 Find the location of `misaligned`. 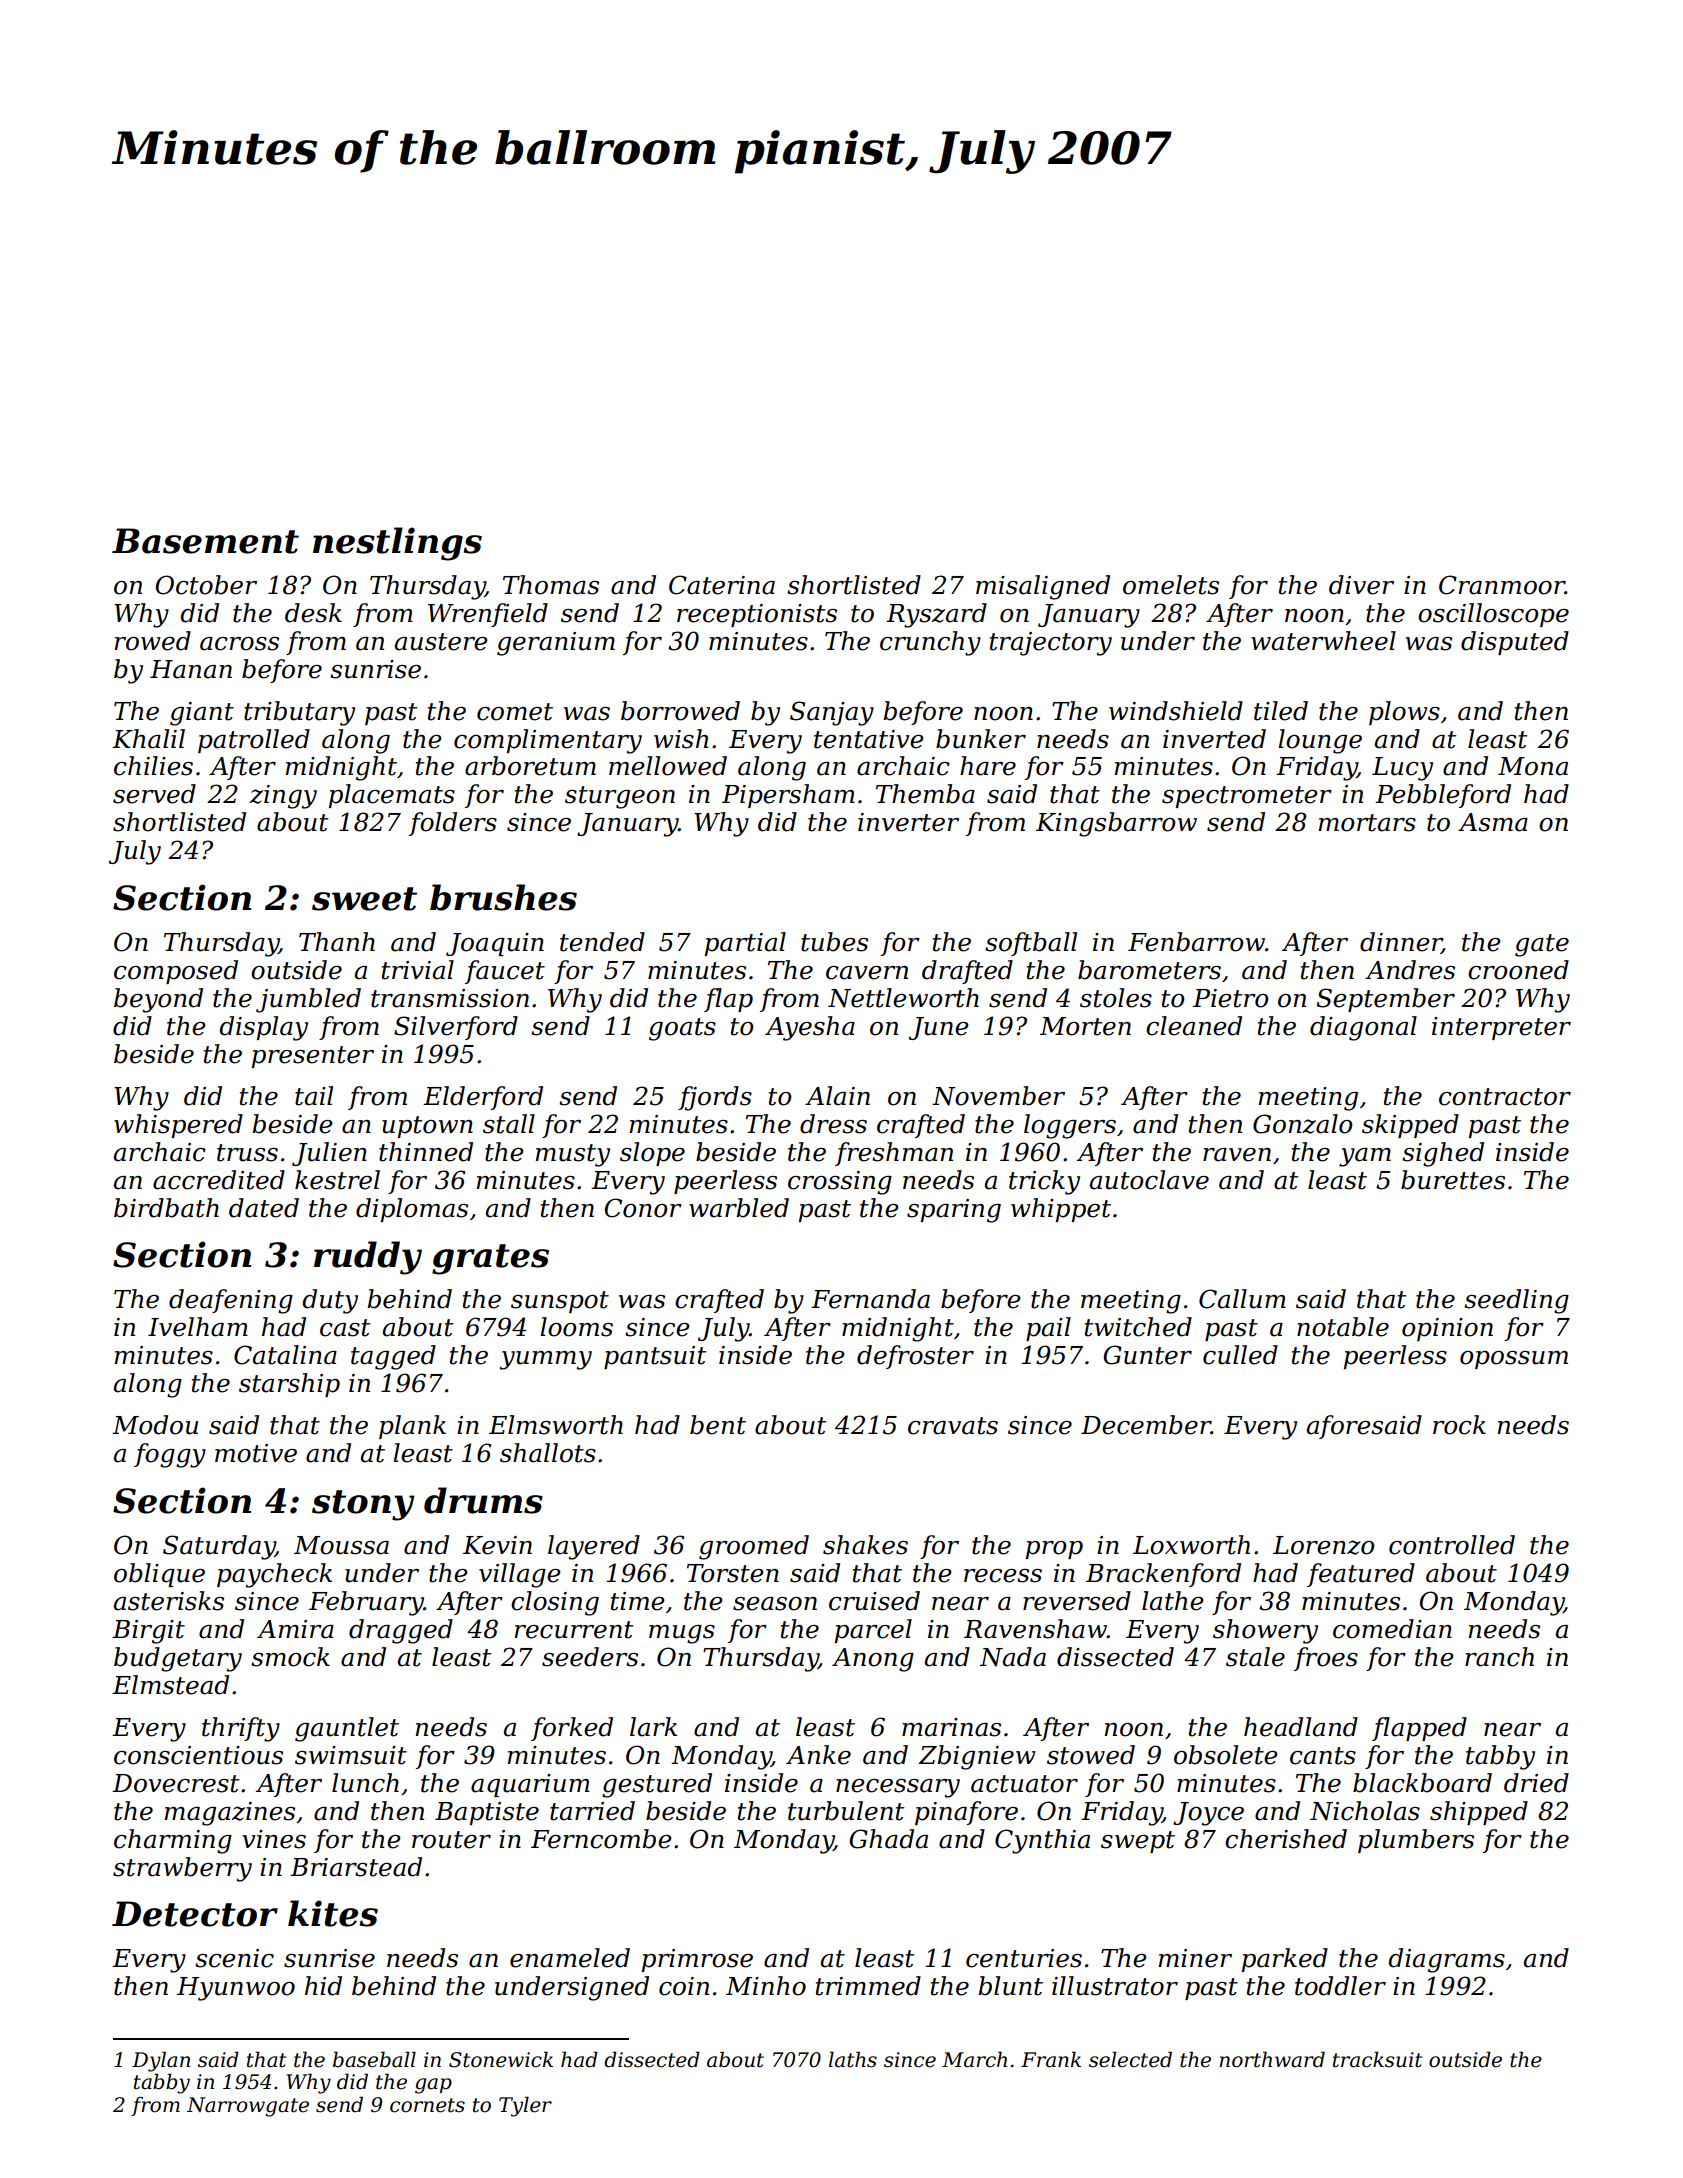

misaligned is located at coordinates (1043, 587).
